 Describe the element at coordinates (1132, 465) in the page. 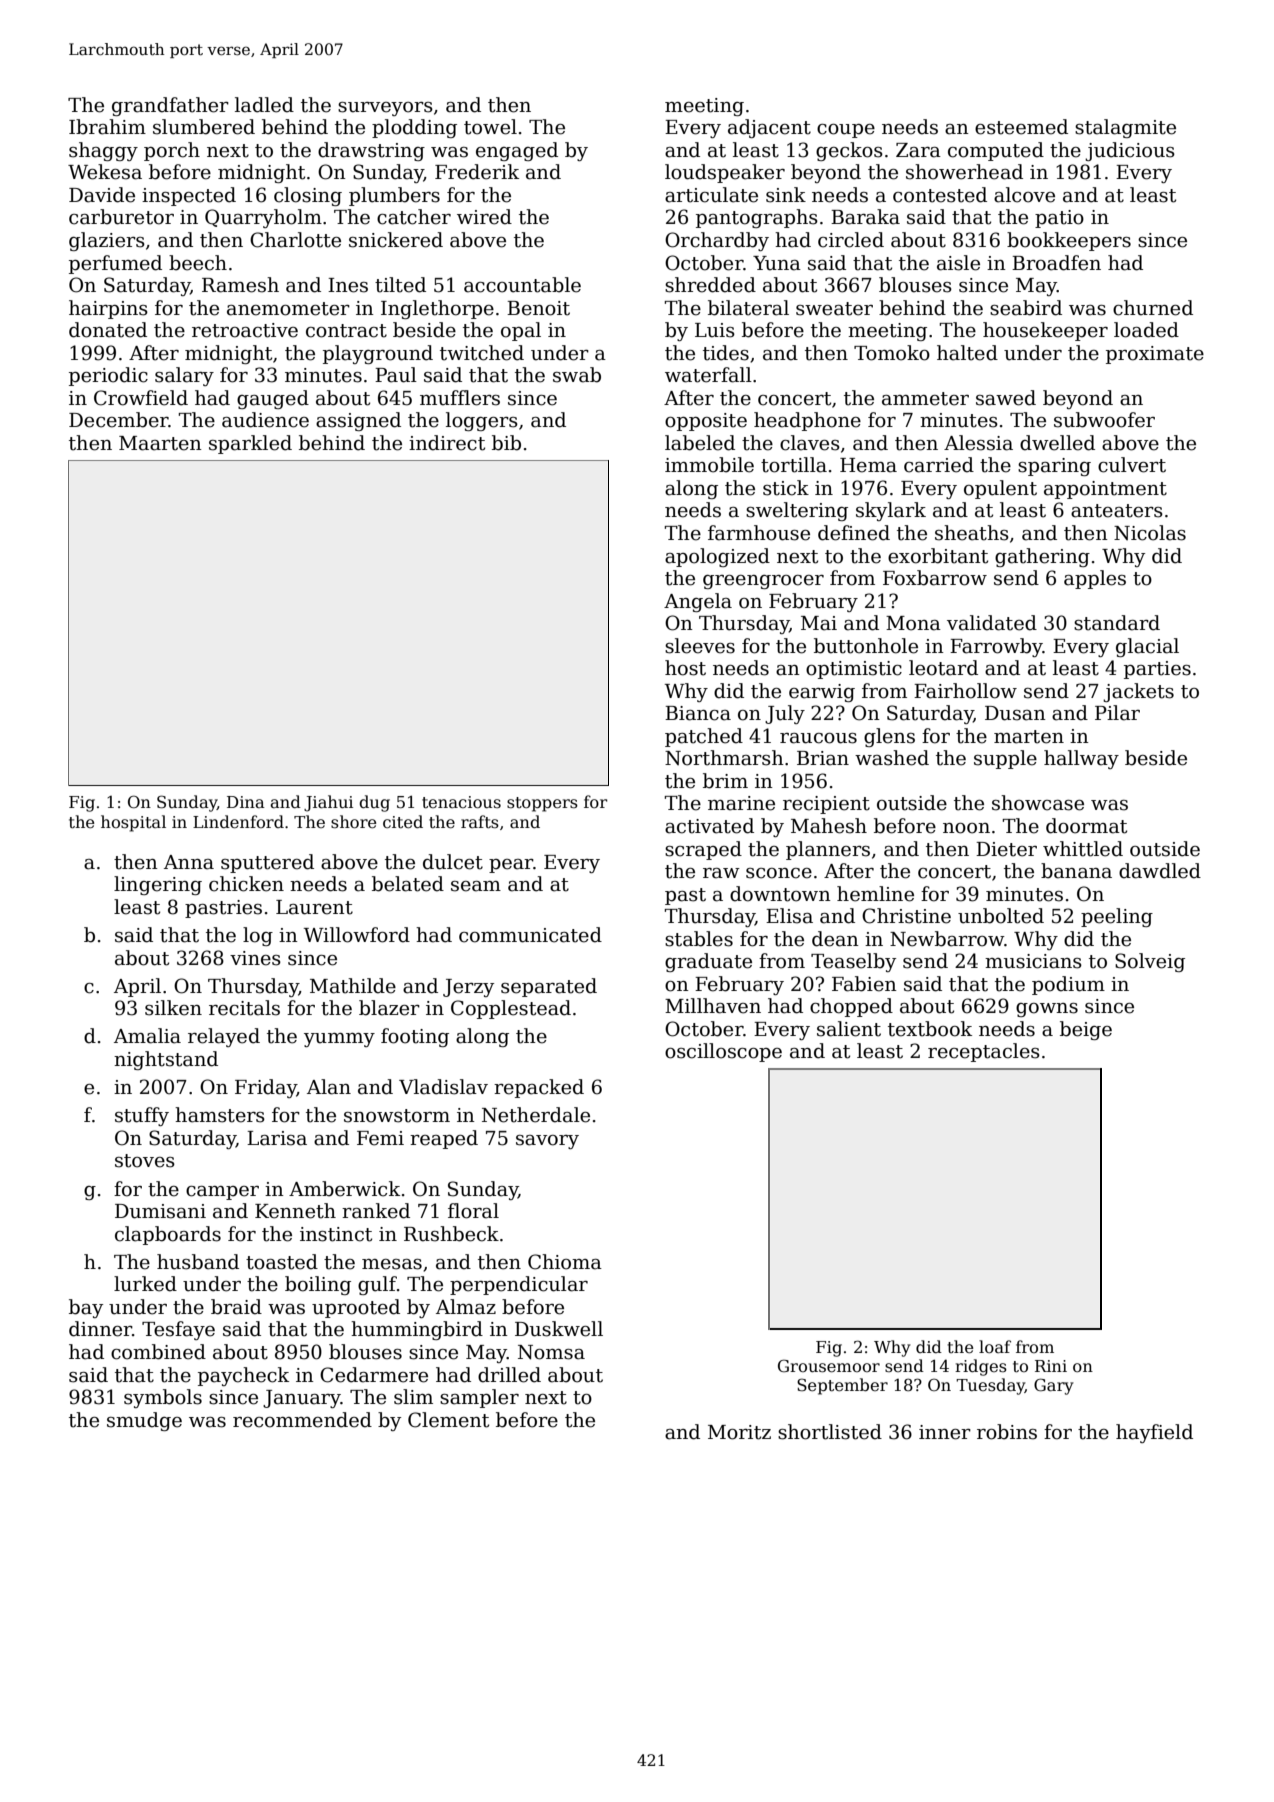

I see `culvert` at that location.
